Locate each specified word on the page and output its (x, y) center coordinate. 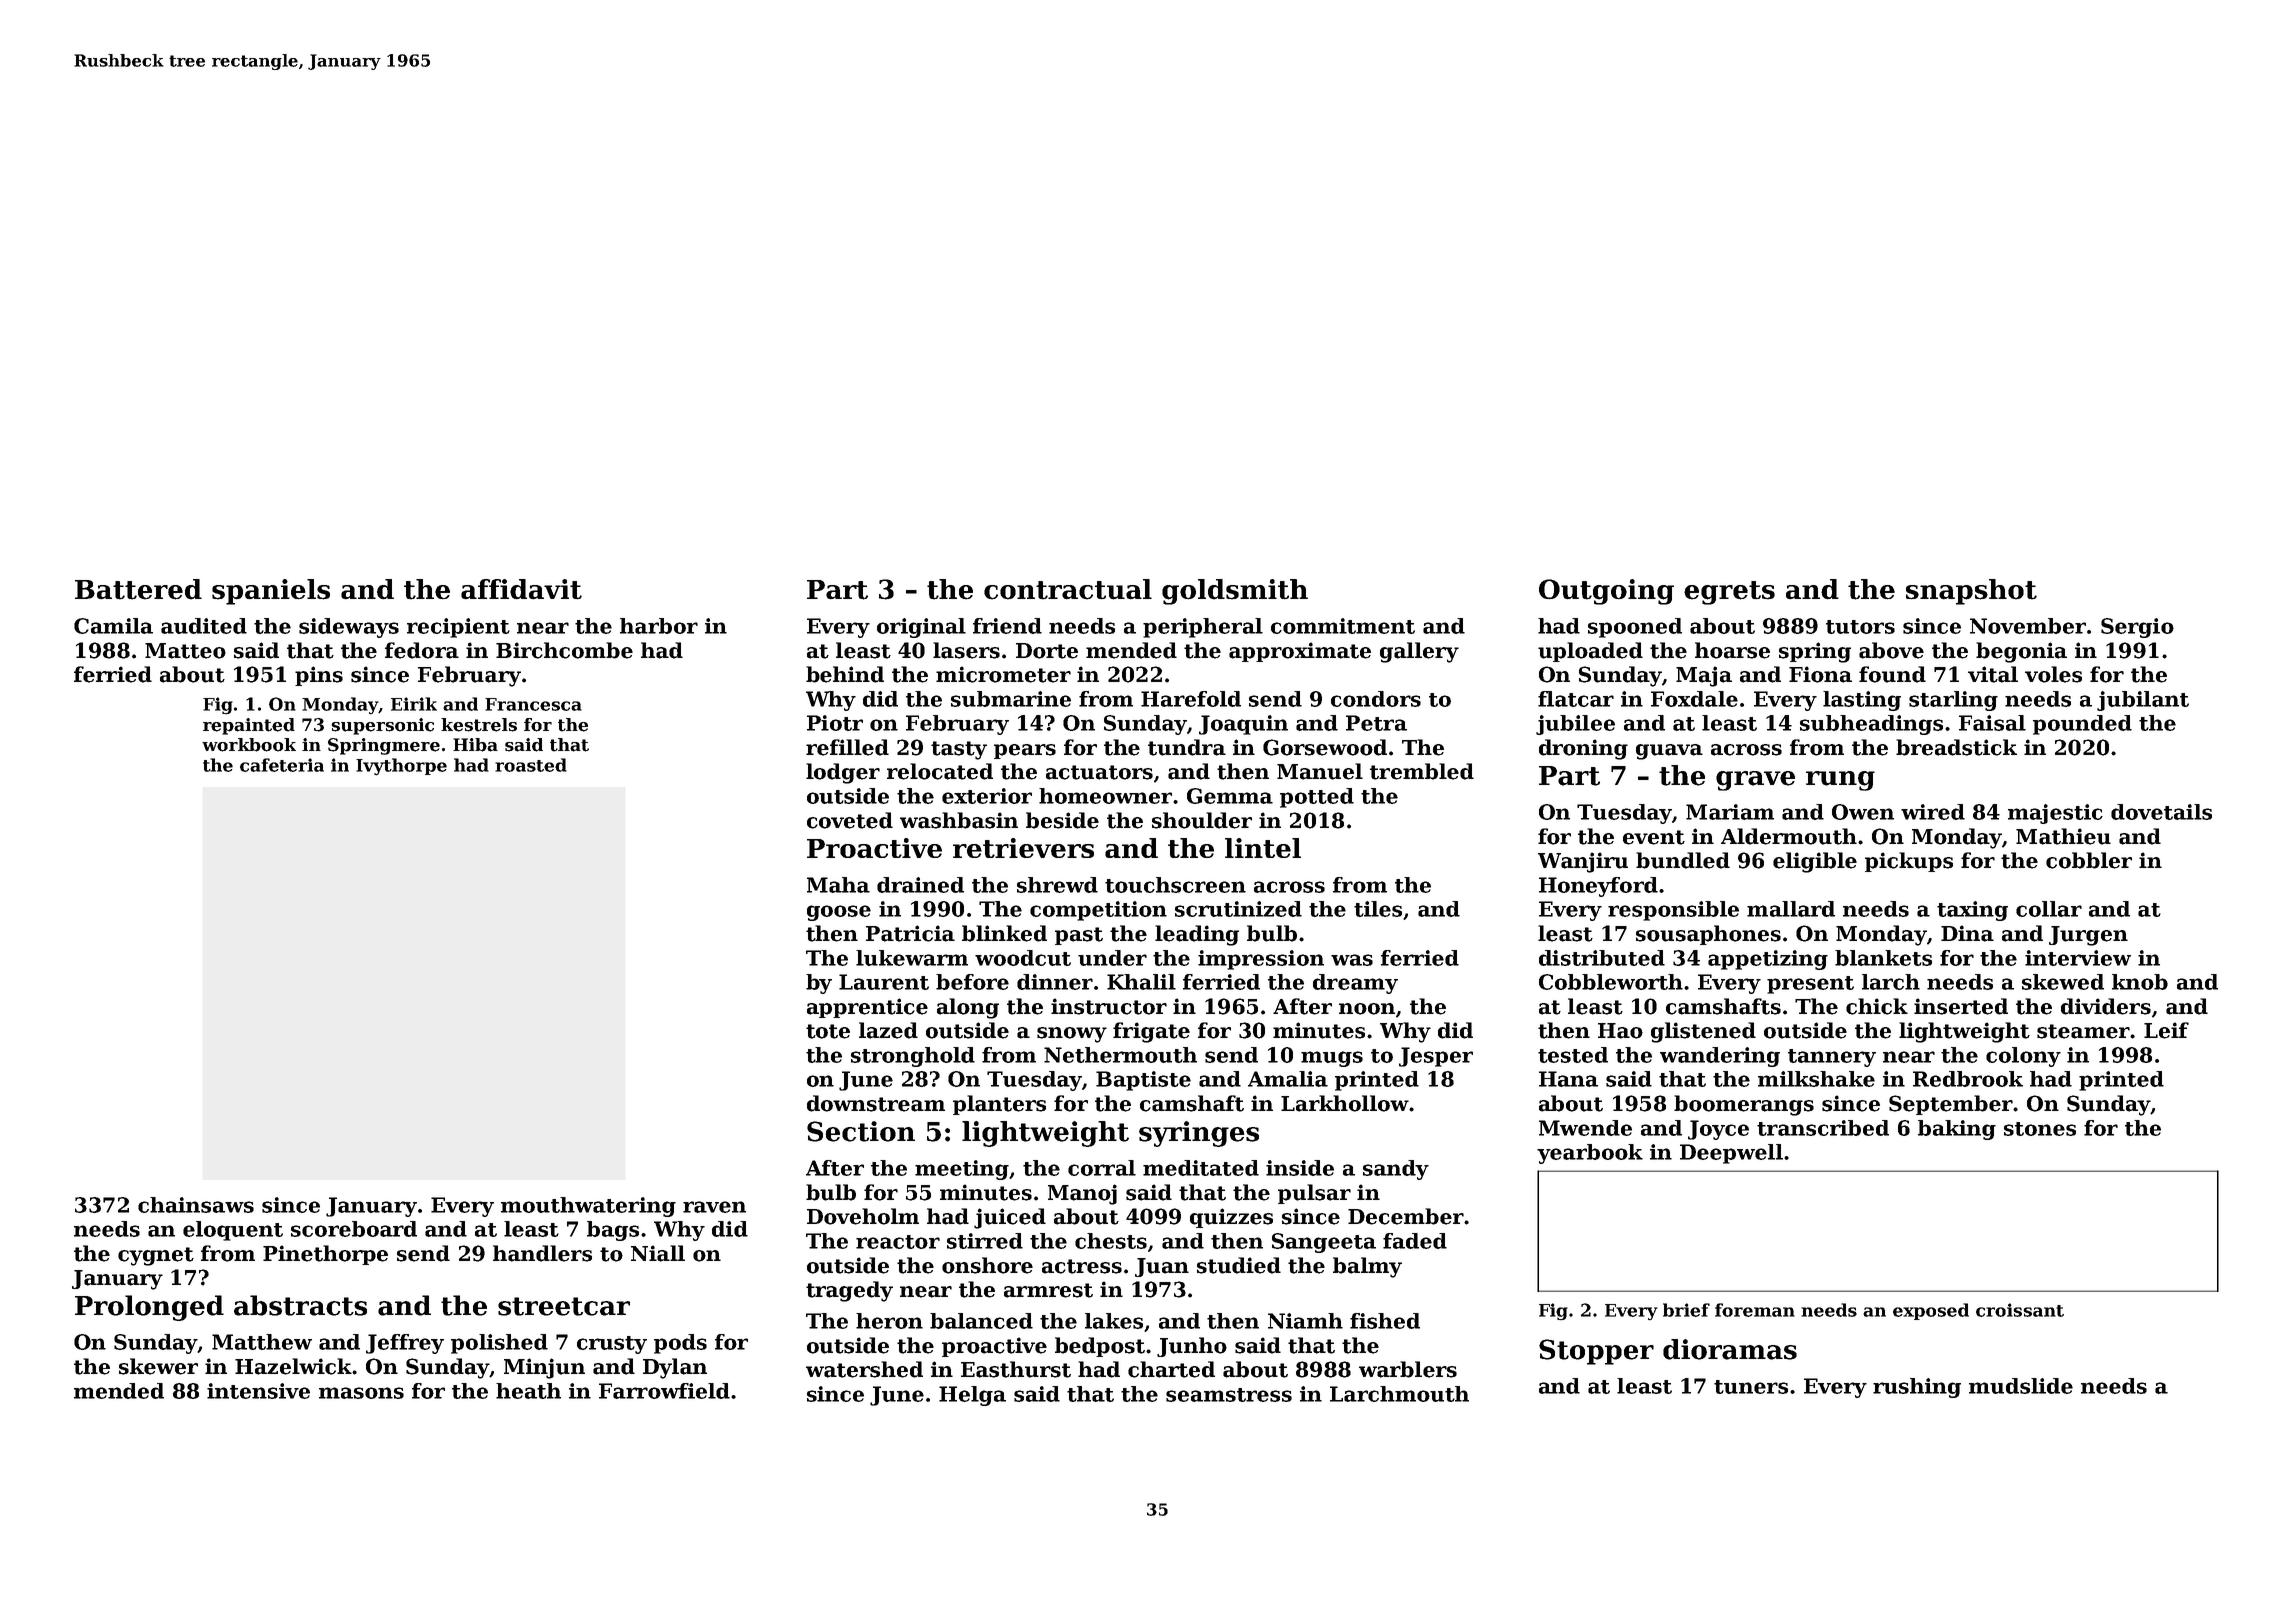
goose (839, 913)
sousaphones (1708, 935)
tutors (1860, 627)
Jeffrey (405, 1344)
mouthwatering (588, 1207)
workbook (249, 745)
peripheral (1203, 628)
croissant (2020, 1310)
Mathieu (2063, 836)
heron (889, 1321)
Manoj (1082, 1194)
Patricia (910, 933)
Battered (138, 589)
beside (1062, 820)
